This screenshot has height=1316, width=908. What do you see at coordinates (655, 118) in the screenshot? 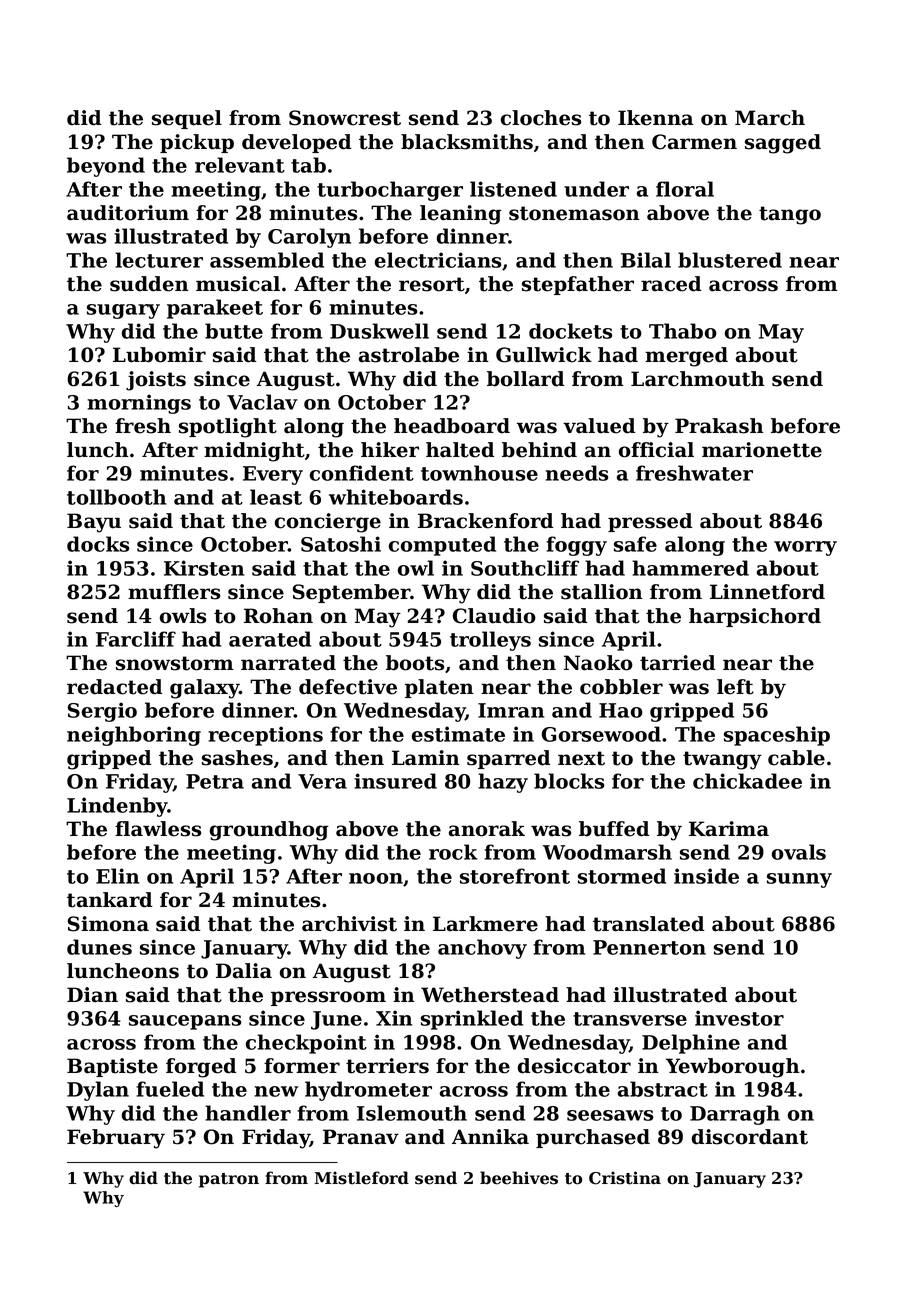
I see `Ikenna` at bounding box center [655, 118].
